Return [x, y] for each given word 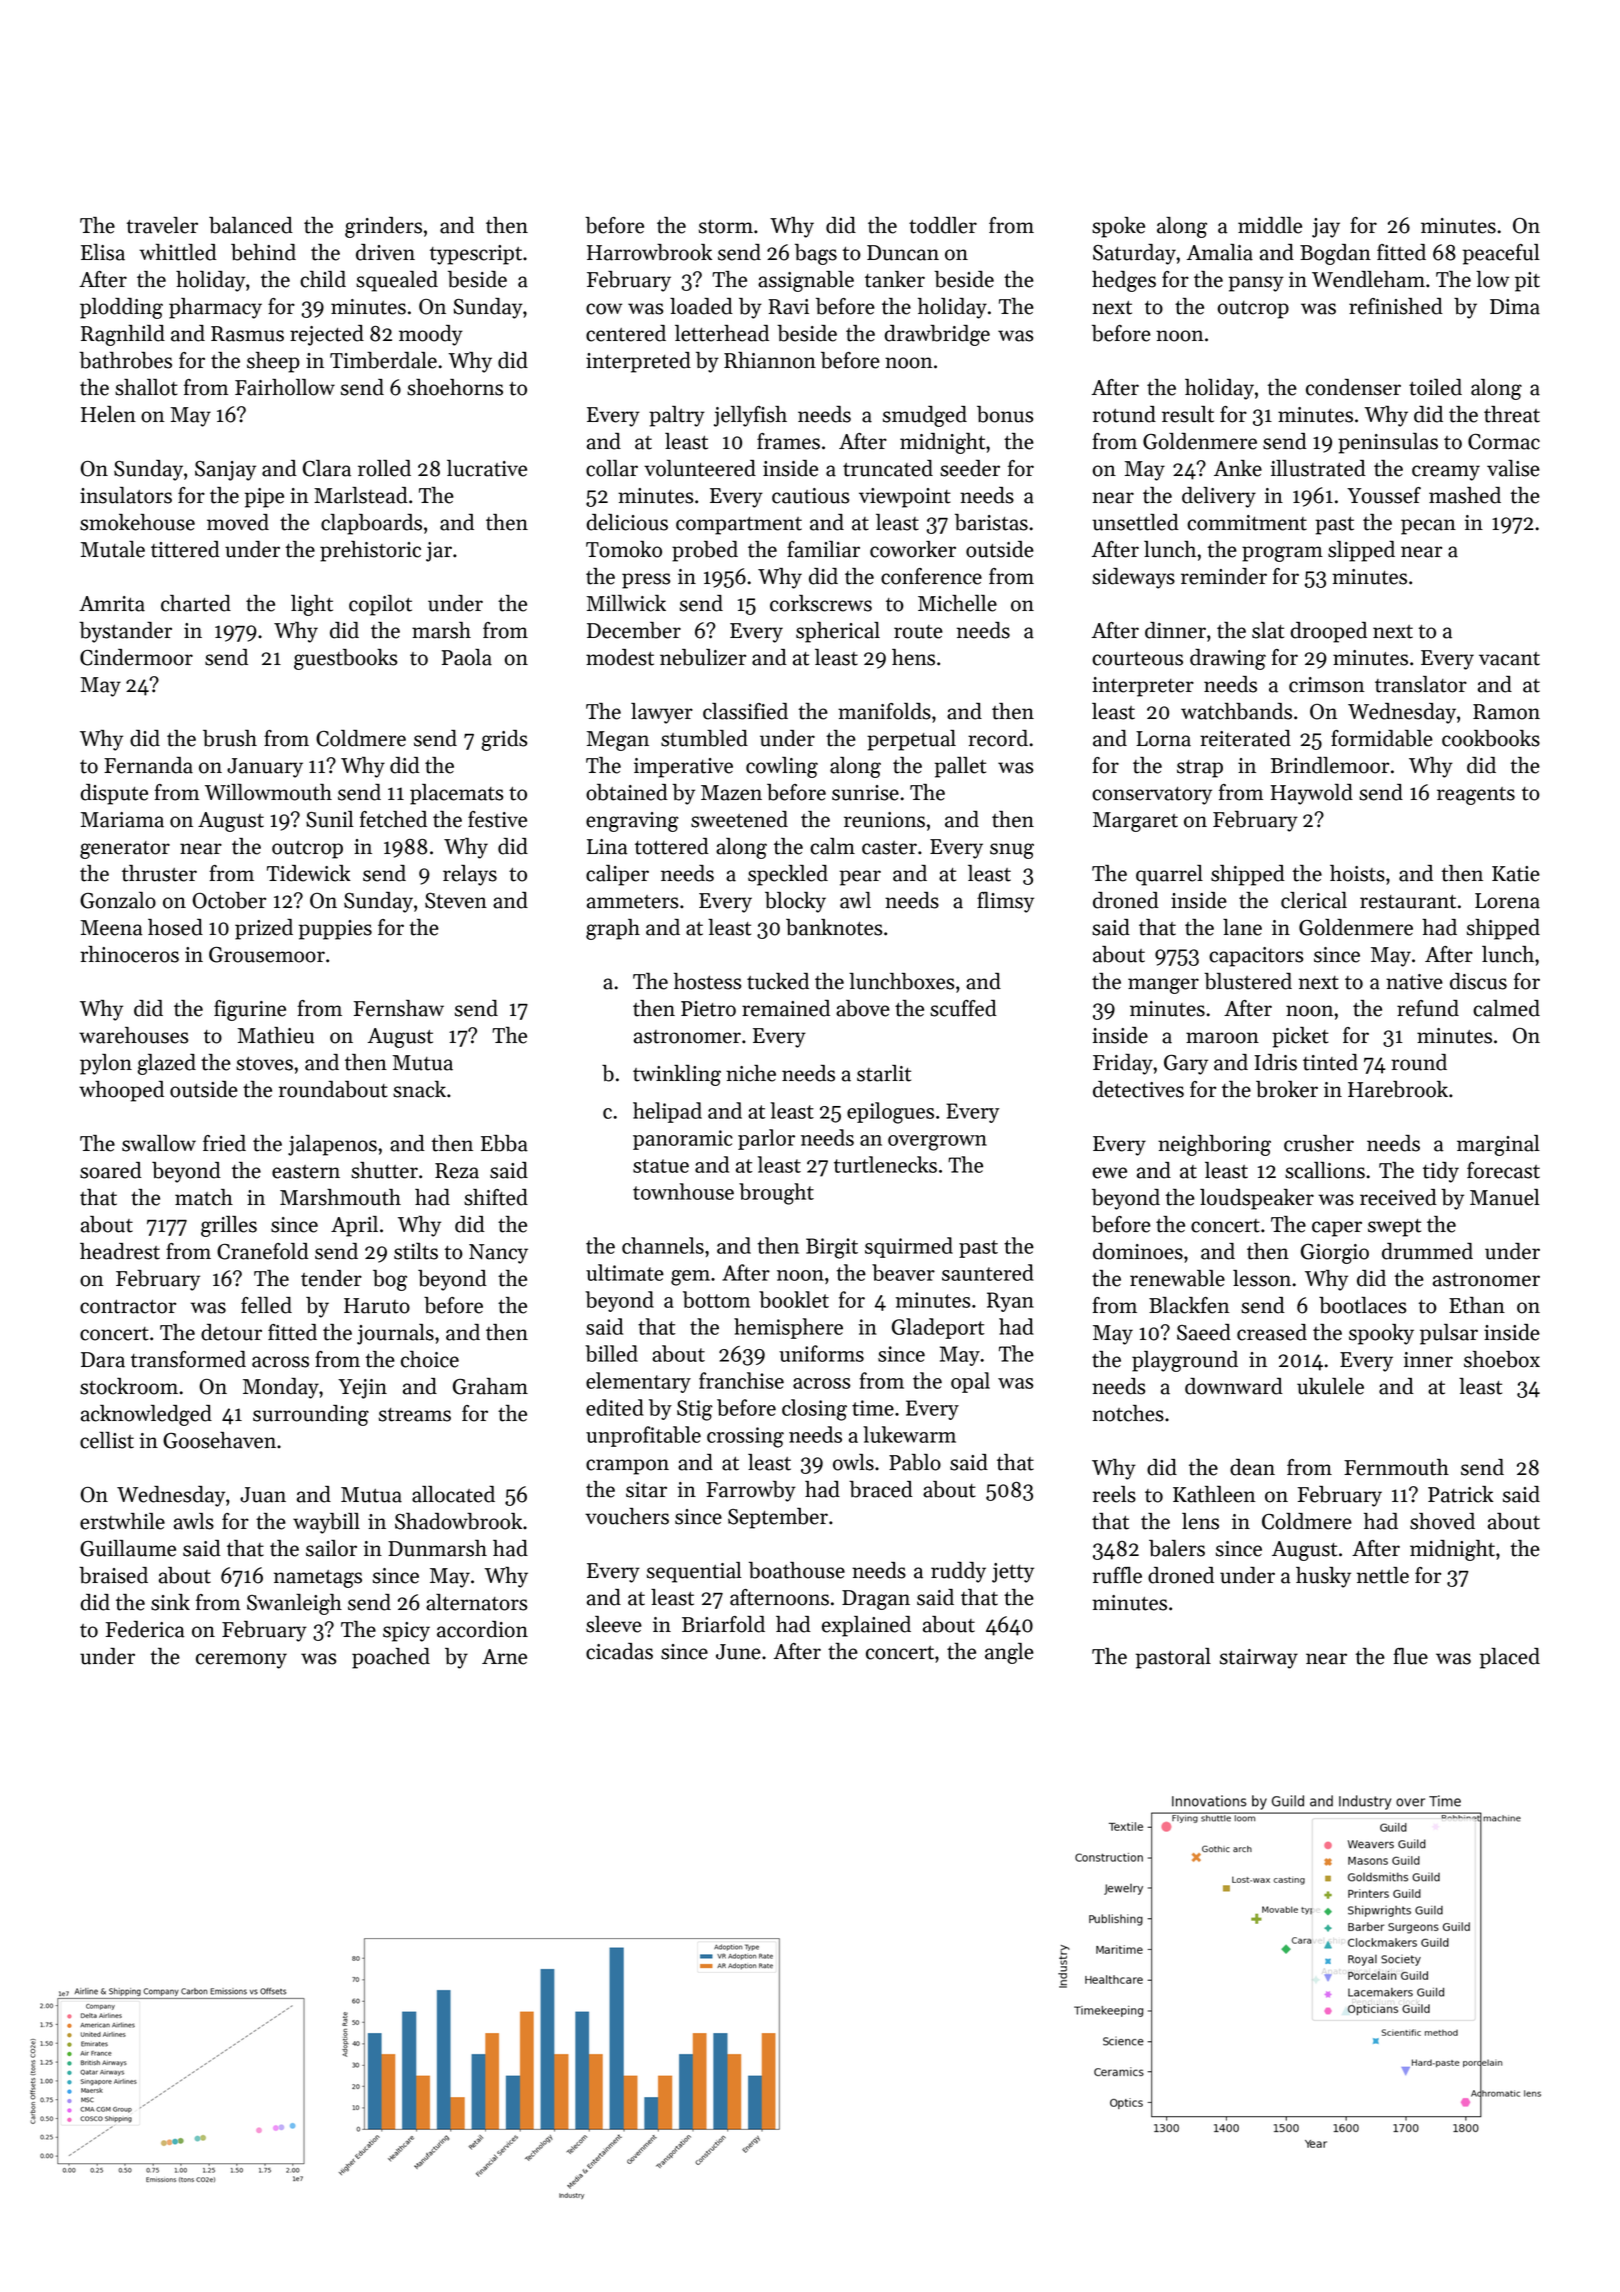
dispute [114, 794]
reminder [1224, 576]
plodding [121, 308]
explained [866, 1626]
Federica [145, 1629]
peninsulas [1388, 443]
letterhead [722, 333]
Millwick [626, 603]
